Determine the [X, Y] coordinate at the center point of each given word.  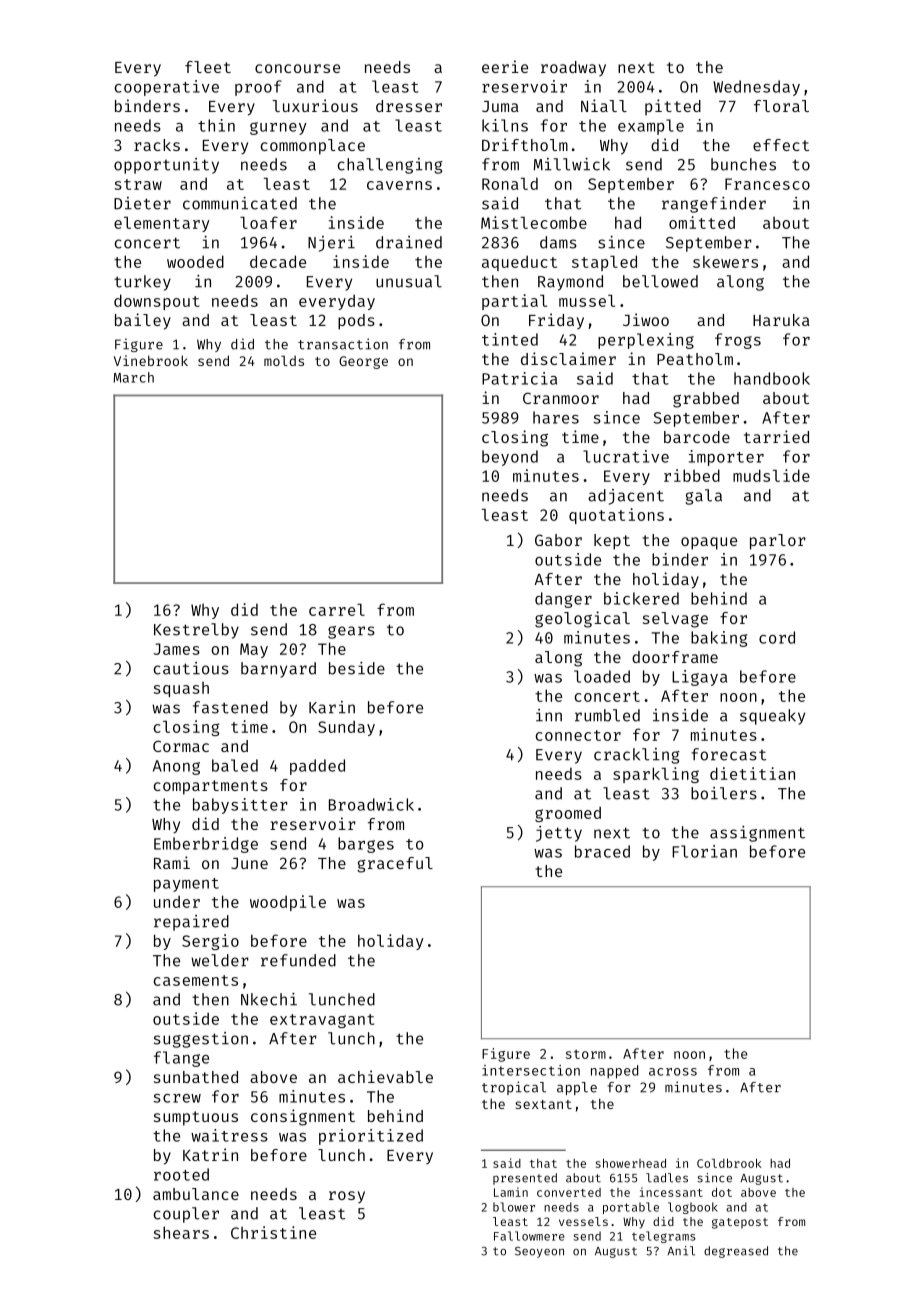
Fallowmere [529, 1236]
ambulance [196, 1194]
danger [563, 600]
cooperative [166, 88]
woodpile [288, 903]
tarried [776, 436]
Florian [704, 851]
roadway [573, 68]
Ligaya [699, 678]
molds [284, 360]
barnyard [278, 670]
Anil [681, 1251]
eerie [505, 66]
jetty [559, 834]
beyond [510, 458]
